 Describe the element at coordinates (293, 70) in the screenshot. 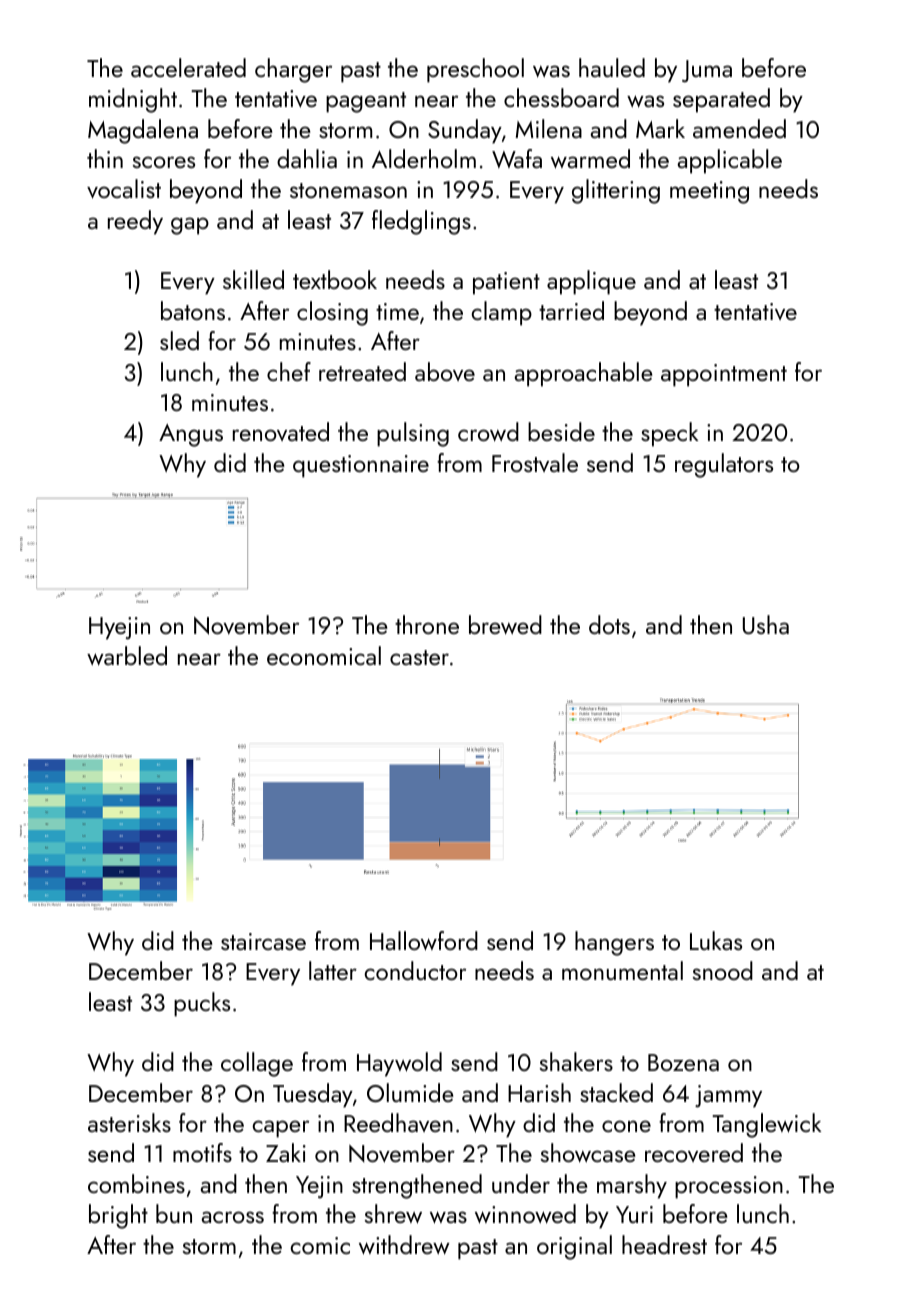

I see `charger` at that location.
